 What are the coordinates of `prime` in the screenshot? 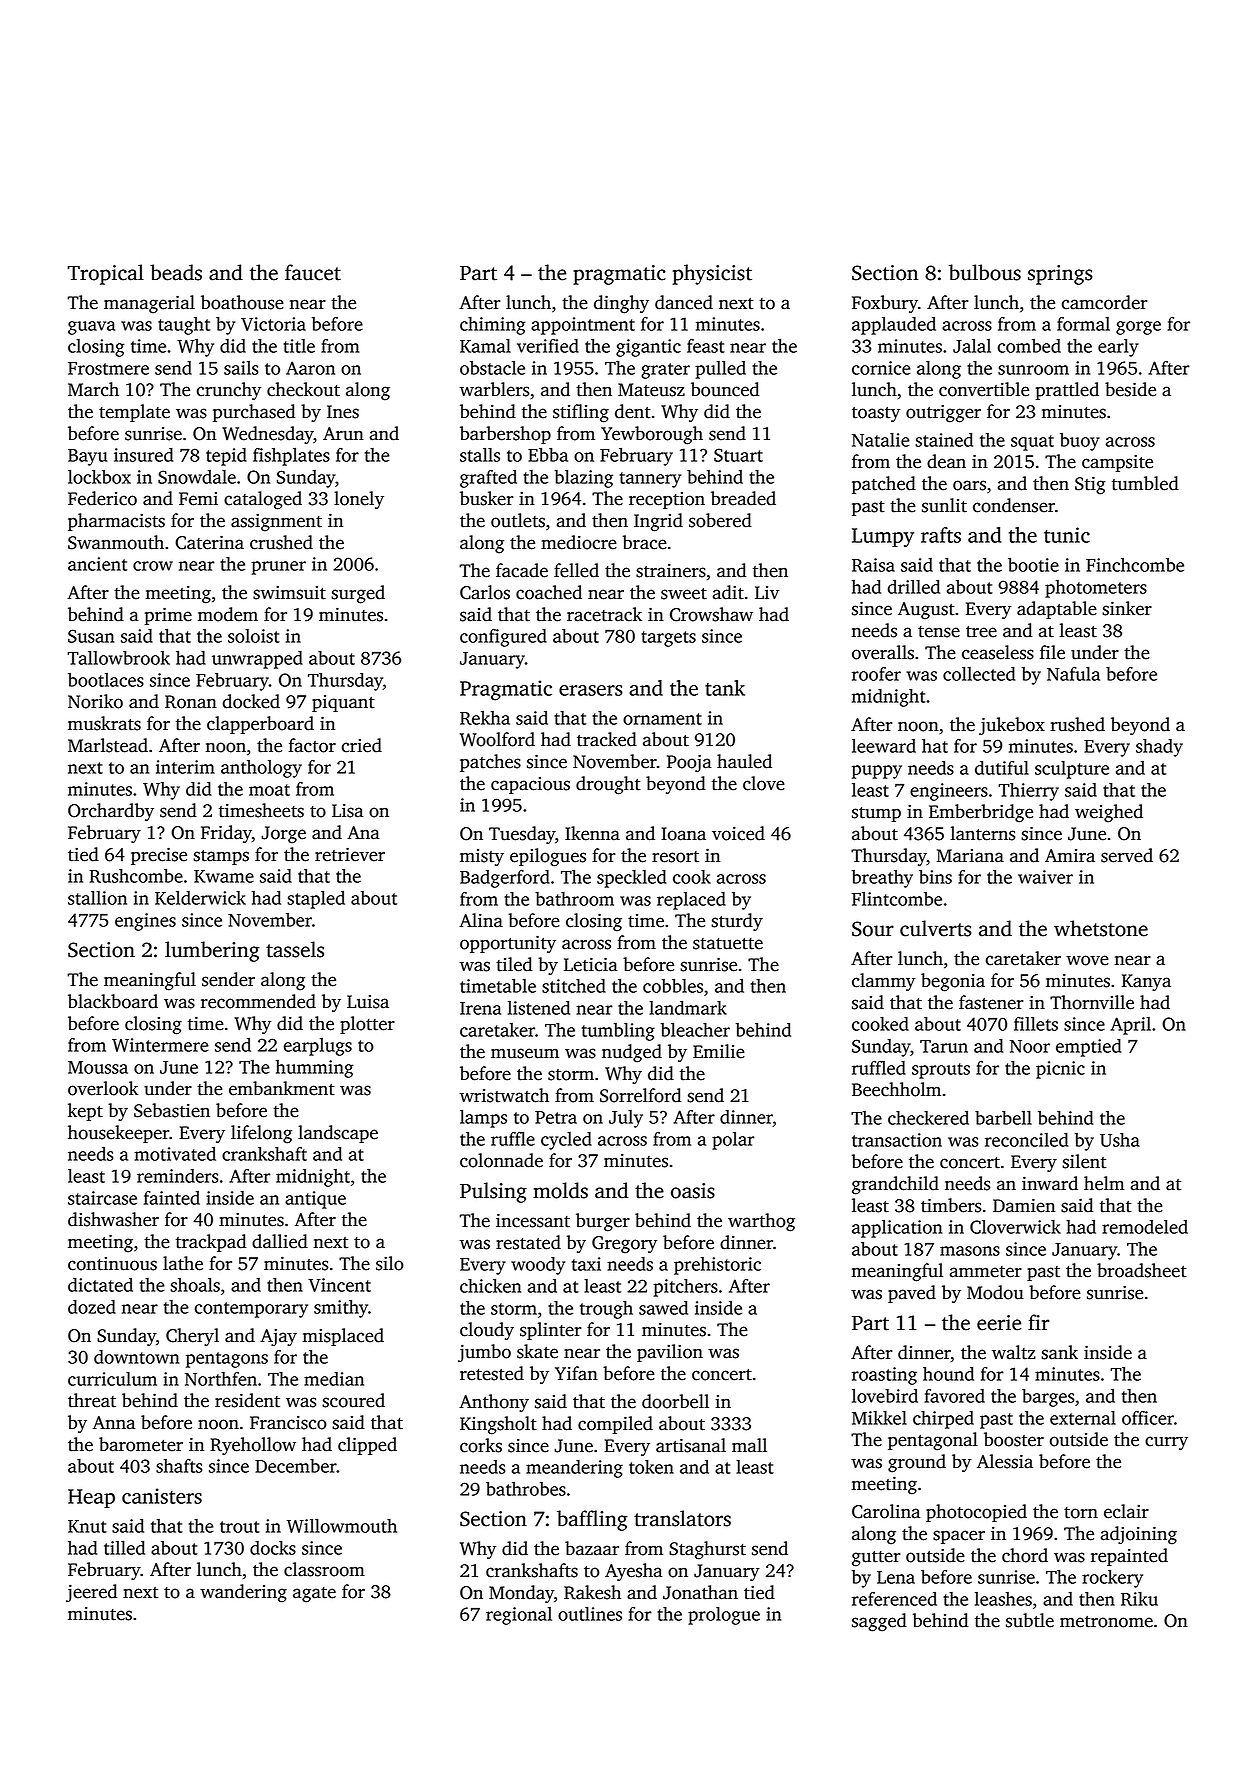 It's located at (168, 616).
